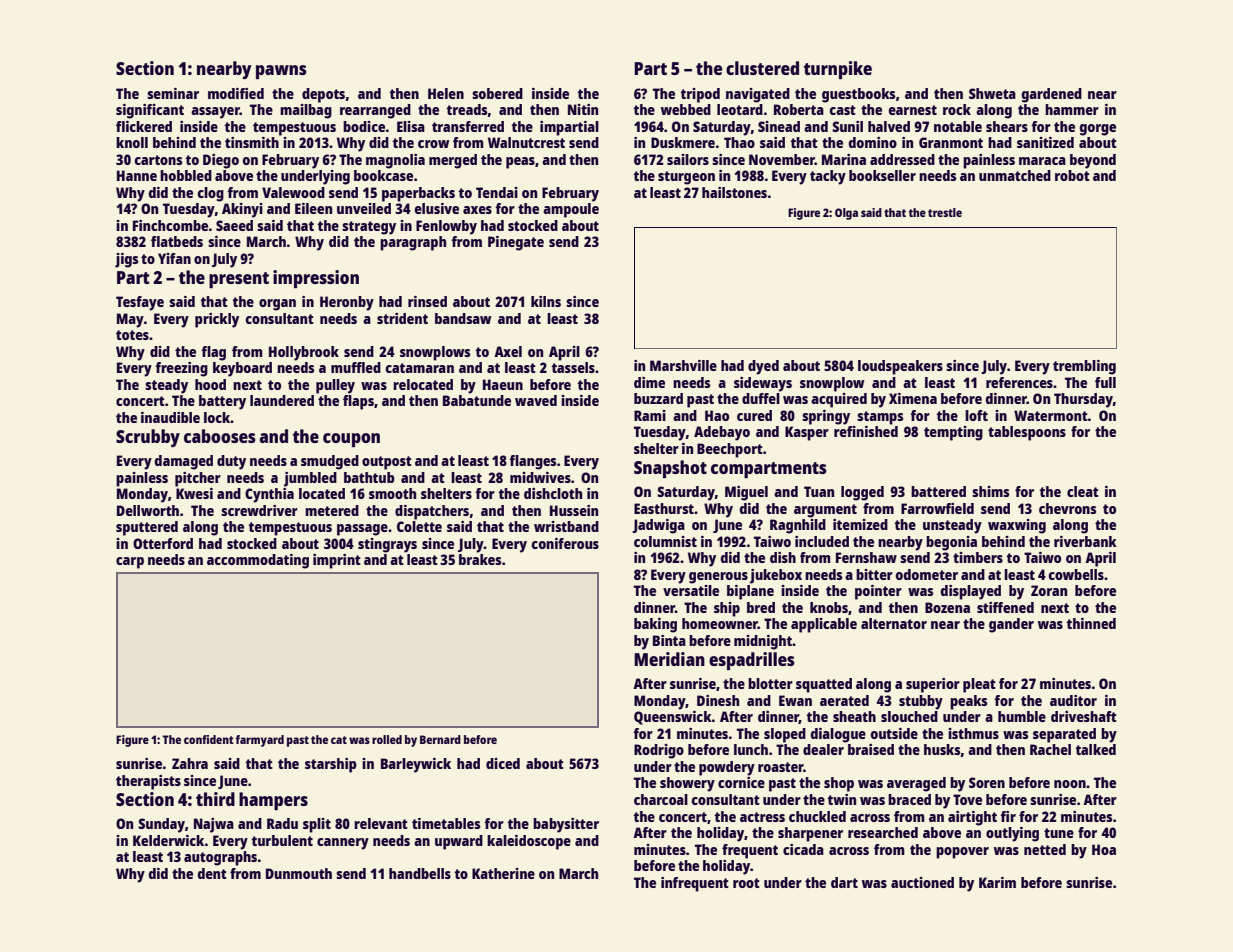 This document has width=1233, height=952. What do you see at coordinates (546, 301) in the document?
I see `kilns` at bounding box center [546, 301].
